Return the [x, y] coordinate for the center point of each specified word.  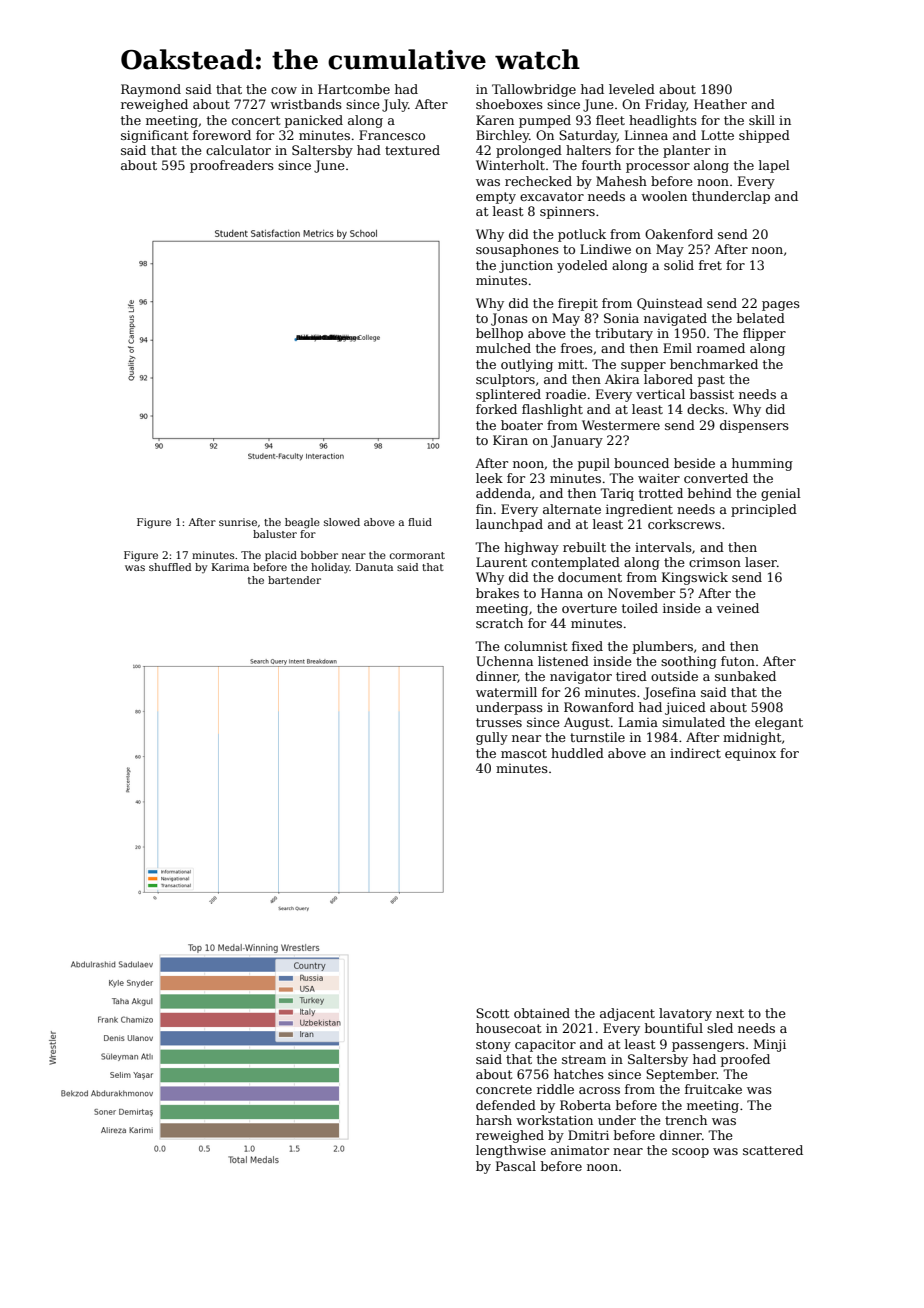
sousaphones [517, 250]
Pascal [516, 1166]
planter [686, 151]
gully [492, 738]
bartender [294, 580]
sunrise [238, 522]
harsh [494, 1120]
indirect [695, 753]
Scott [492, 1013]
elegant [779, 723]
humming [762, 464]
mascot [524, 753]
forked [496, 409]
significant [154, 136]
